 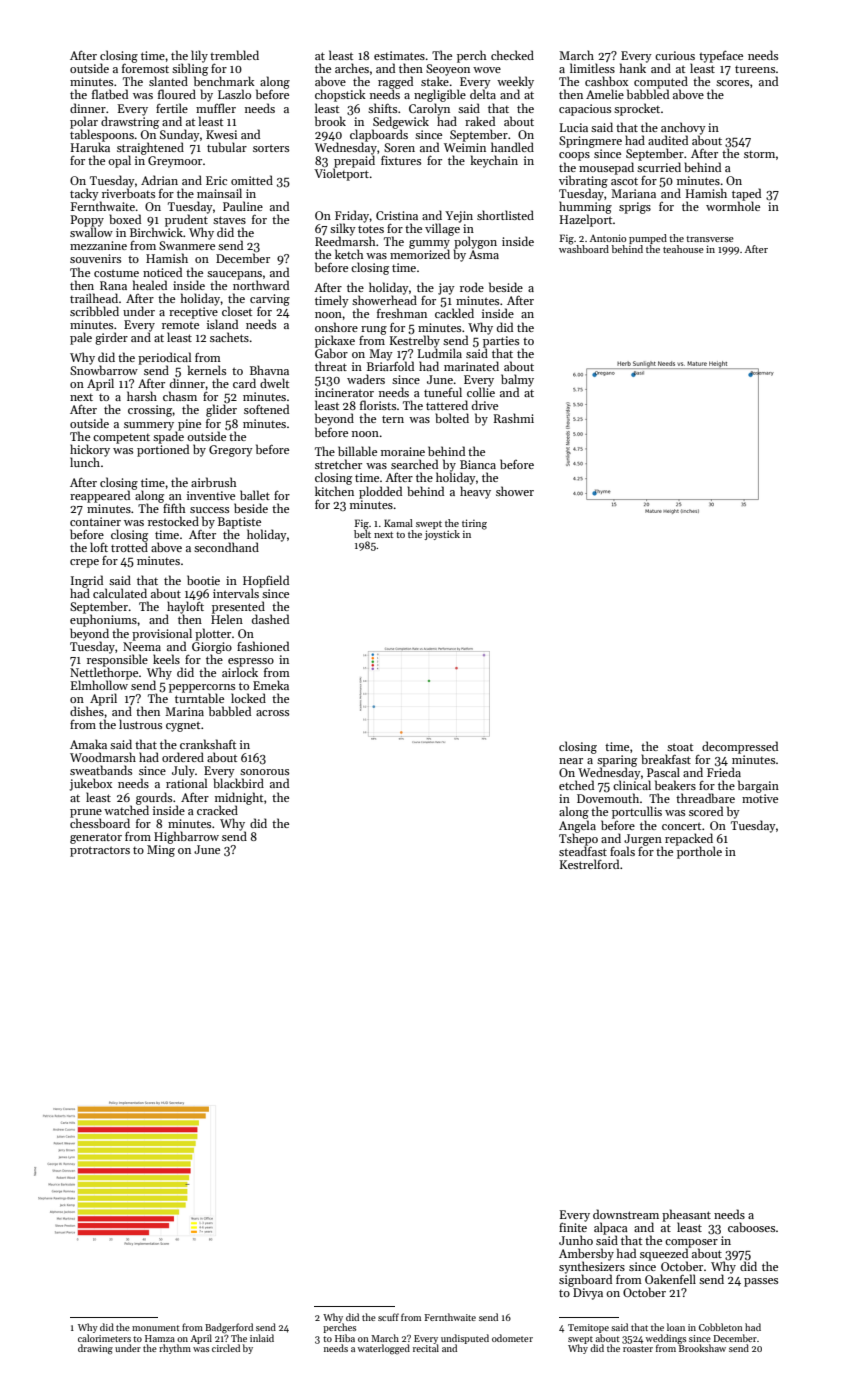 I want to click on remote, so click(x=180, y=325).
